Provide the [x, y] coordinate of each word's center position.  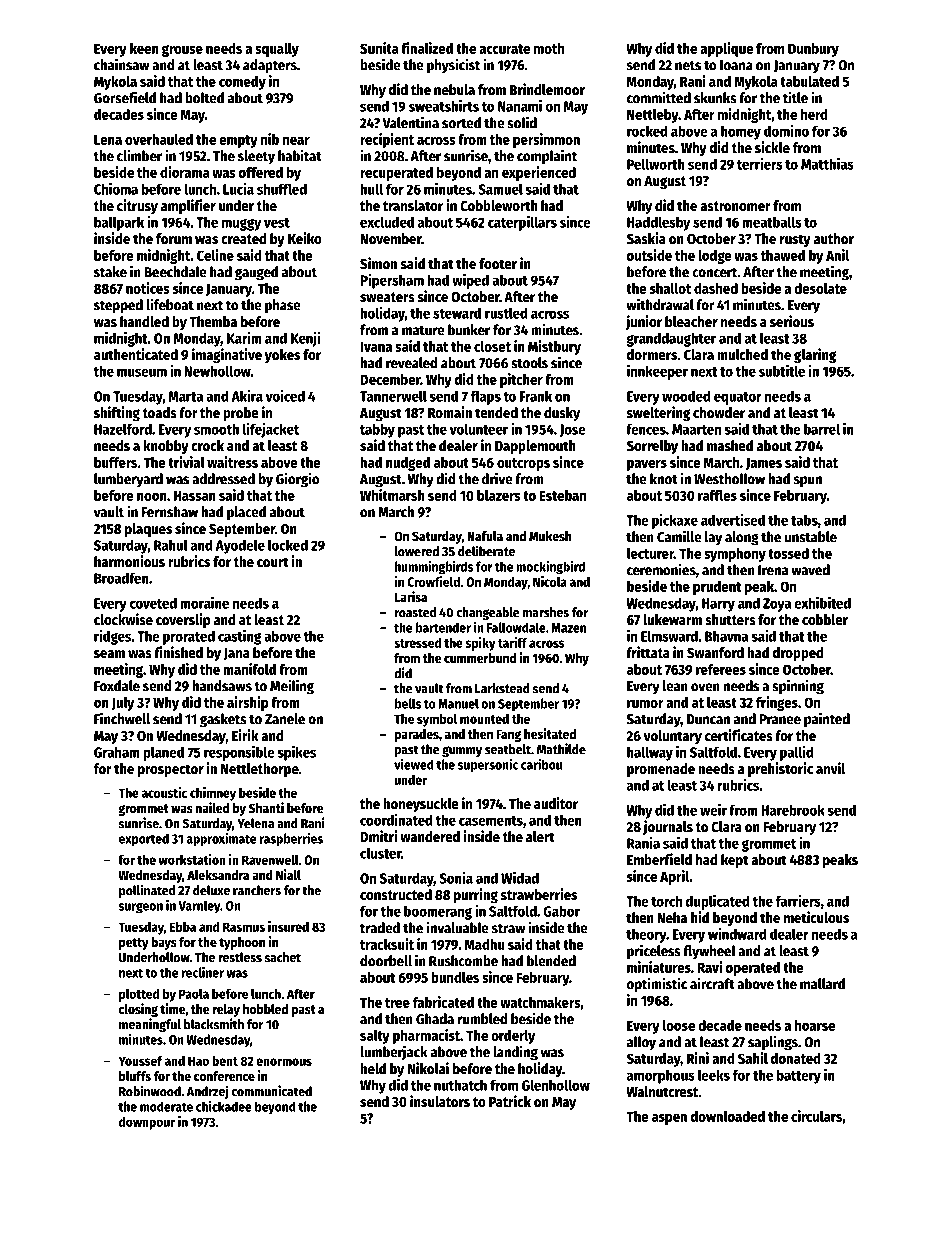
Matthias [827, 164]
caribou [541, 764]
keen [144, 48]
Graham [117, 752]
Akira [247, 396]
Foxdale [117, 686]
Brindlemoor [547, 89]
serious [792, 321]
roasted [415, 612]
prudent [717, 588]
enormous [284, 1062]
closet [492, 346]
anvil [830, 768]
